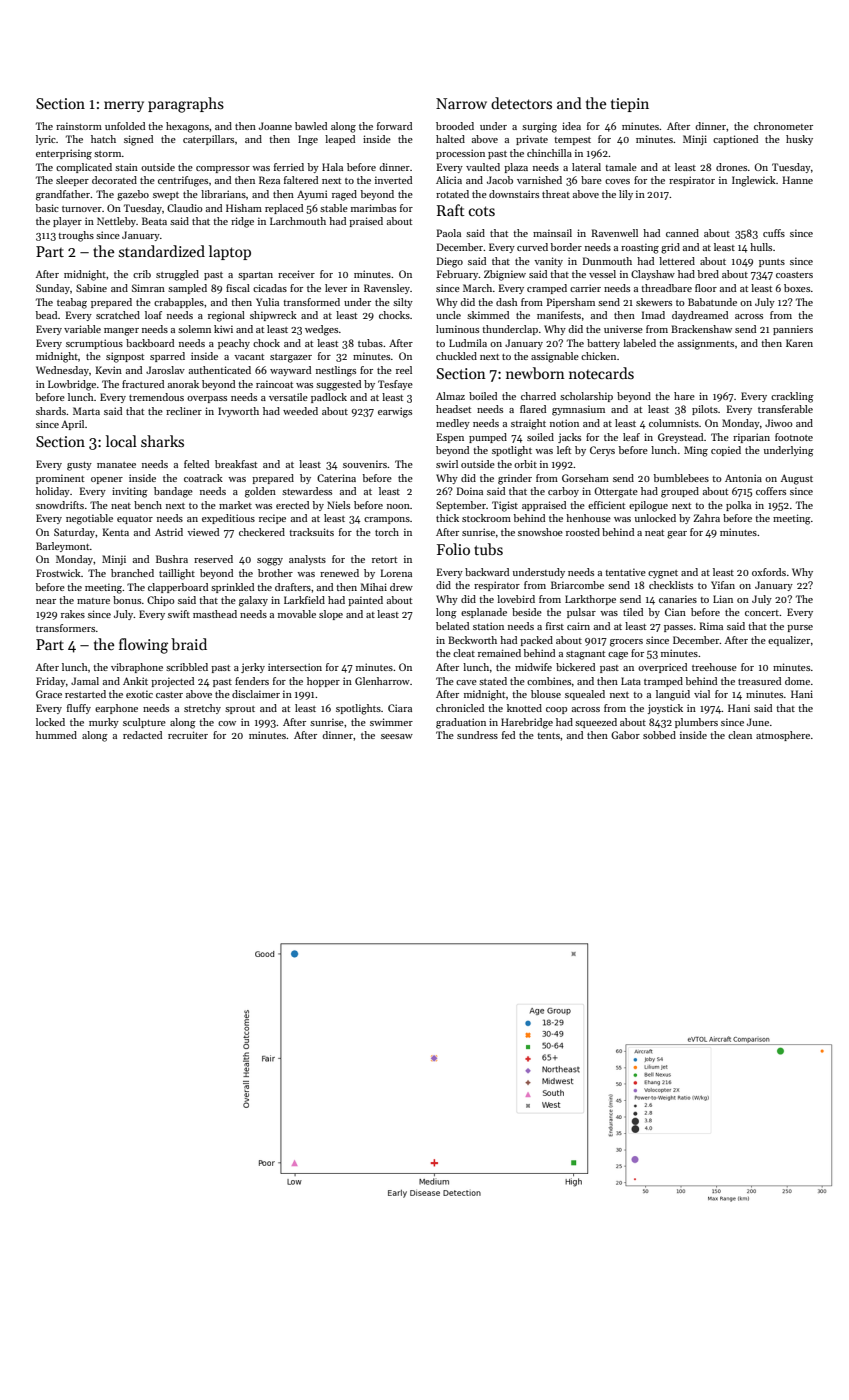 The width and height of the image is (849, 1400). I want to click on swimmer, so click(391, 722).
